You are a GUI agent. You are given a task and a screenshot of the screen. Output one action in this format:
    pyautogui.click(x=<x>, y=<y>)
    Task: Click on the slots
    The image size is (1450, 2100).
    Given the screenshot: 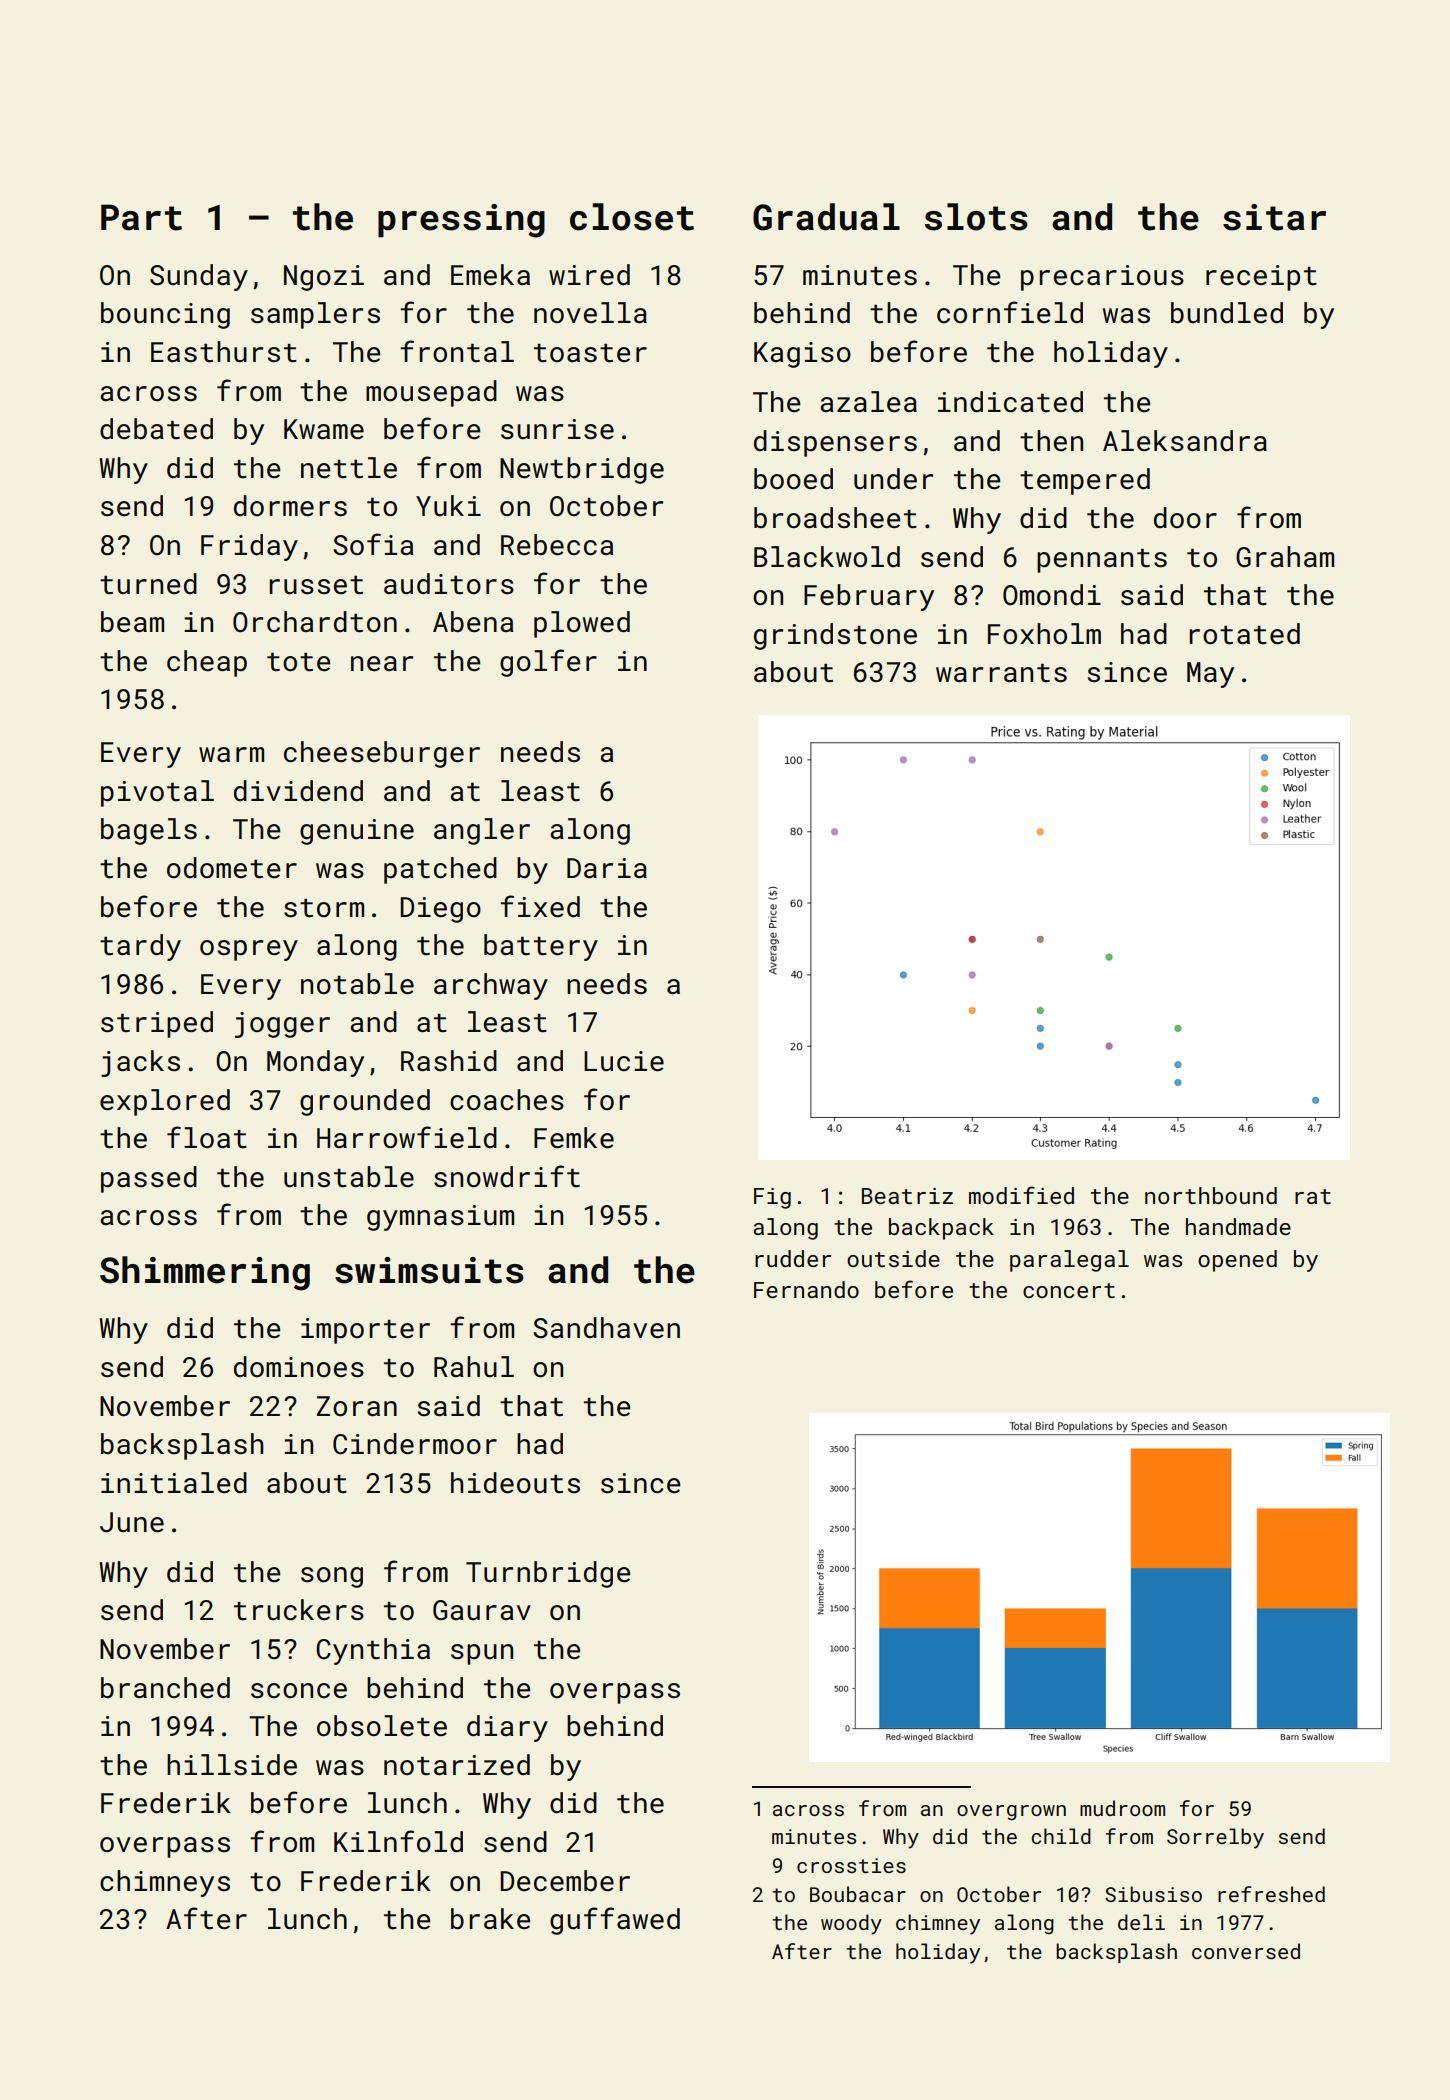 What is the action you would take?
    pyautogui.click(x=976, y=217)
